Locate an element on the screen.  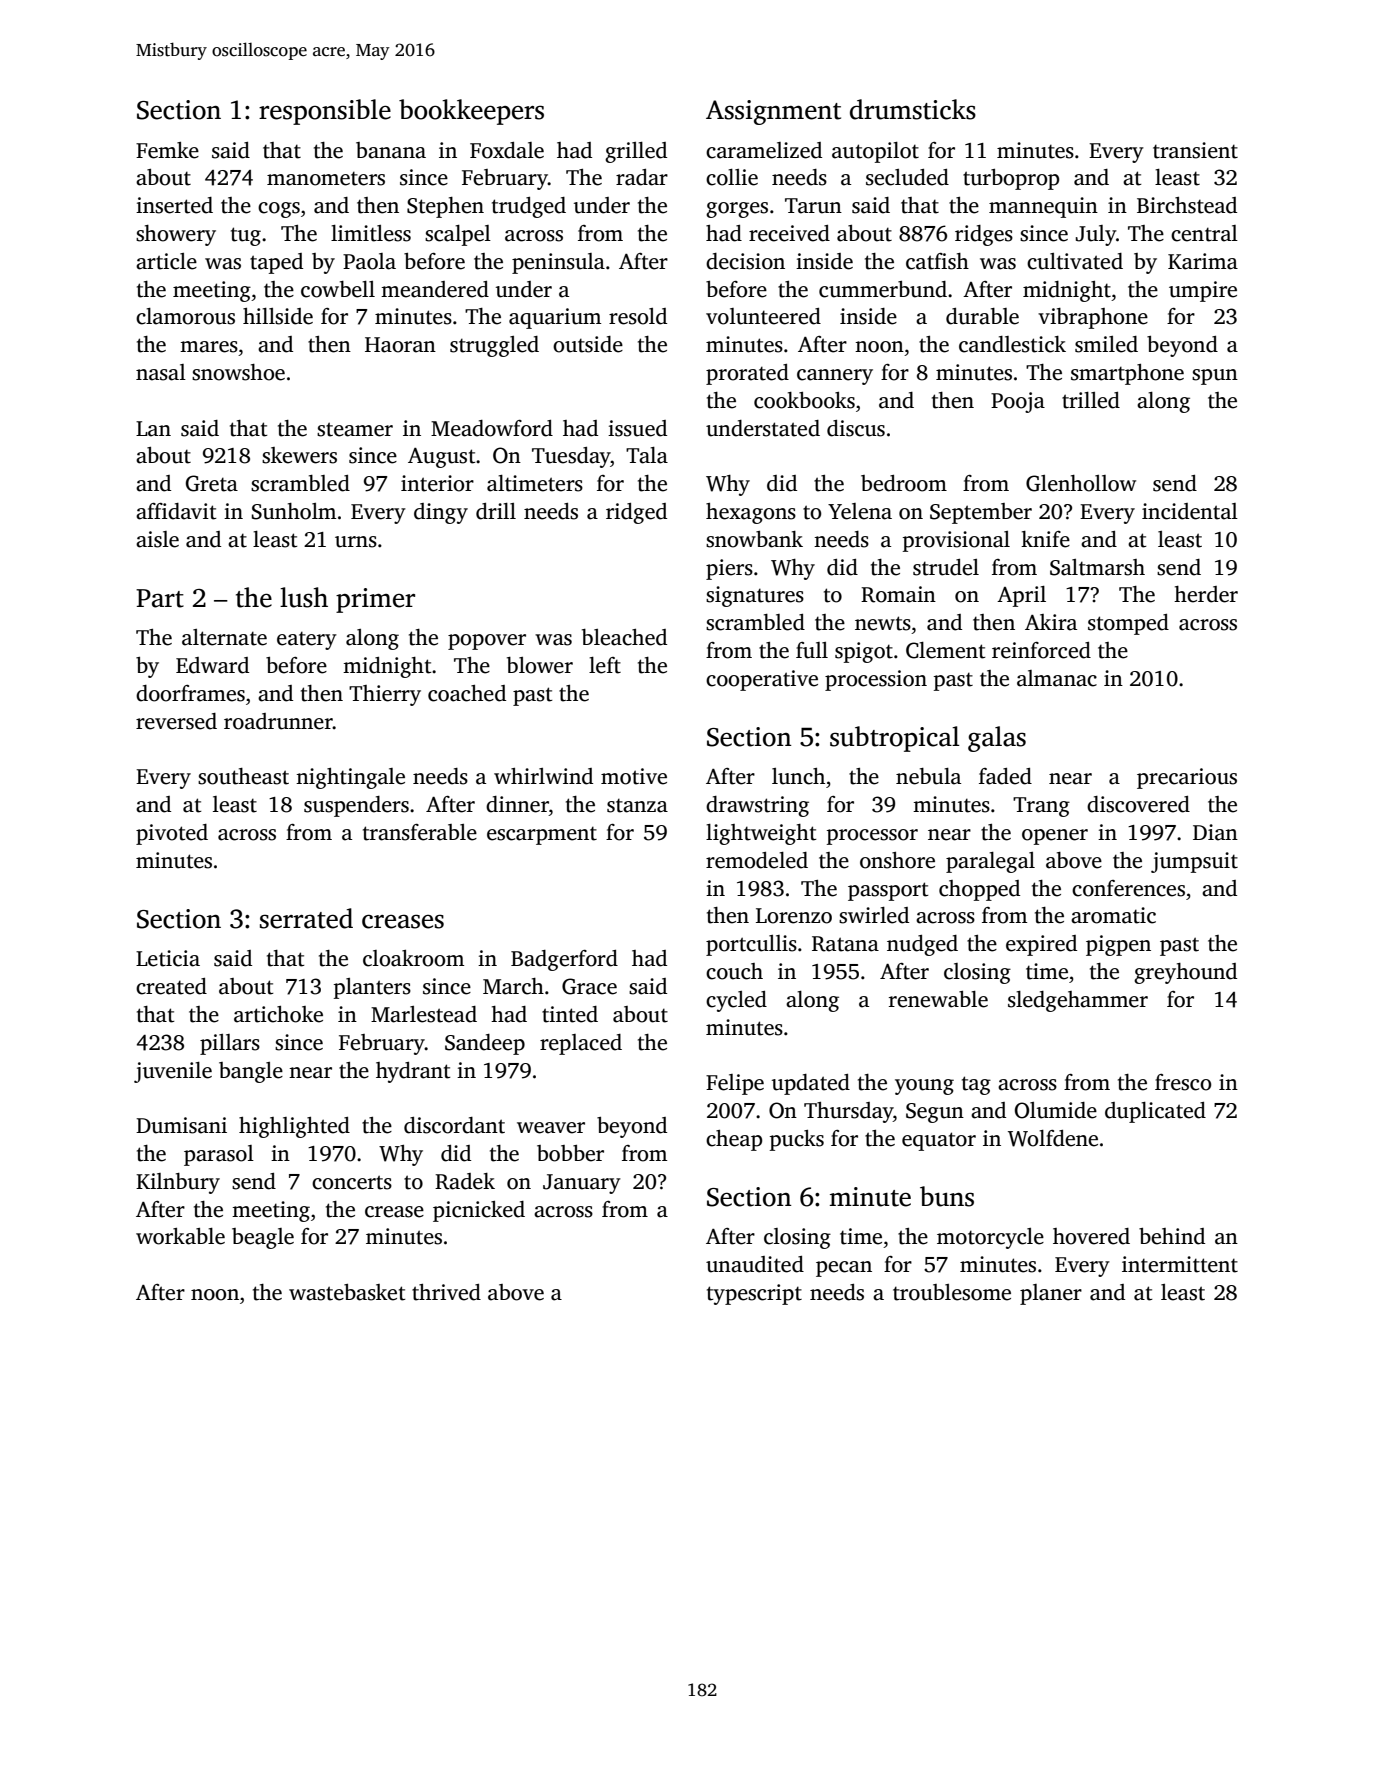
Kilnbury is located at coordinates (178, 1183).
